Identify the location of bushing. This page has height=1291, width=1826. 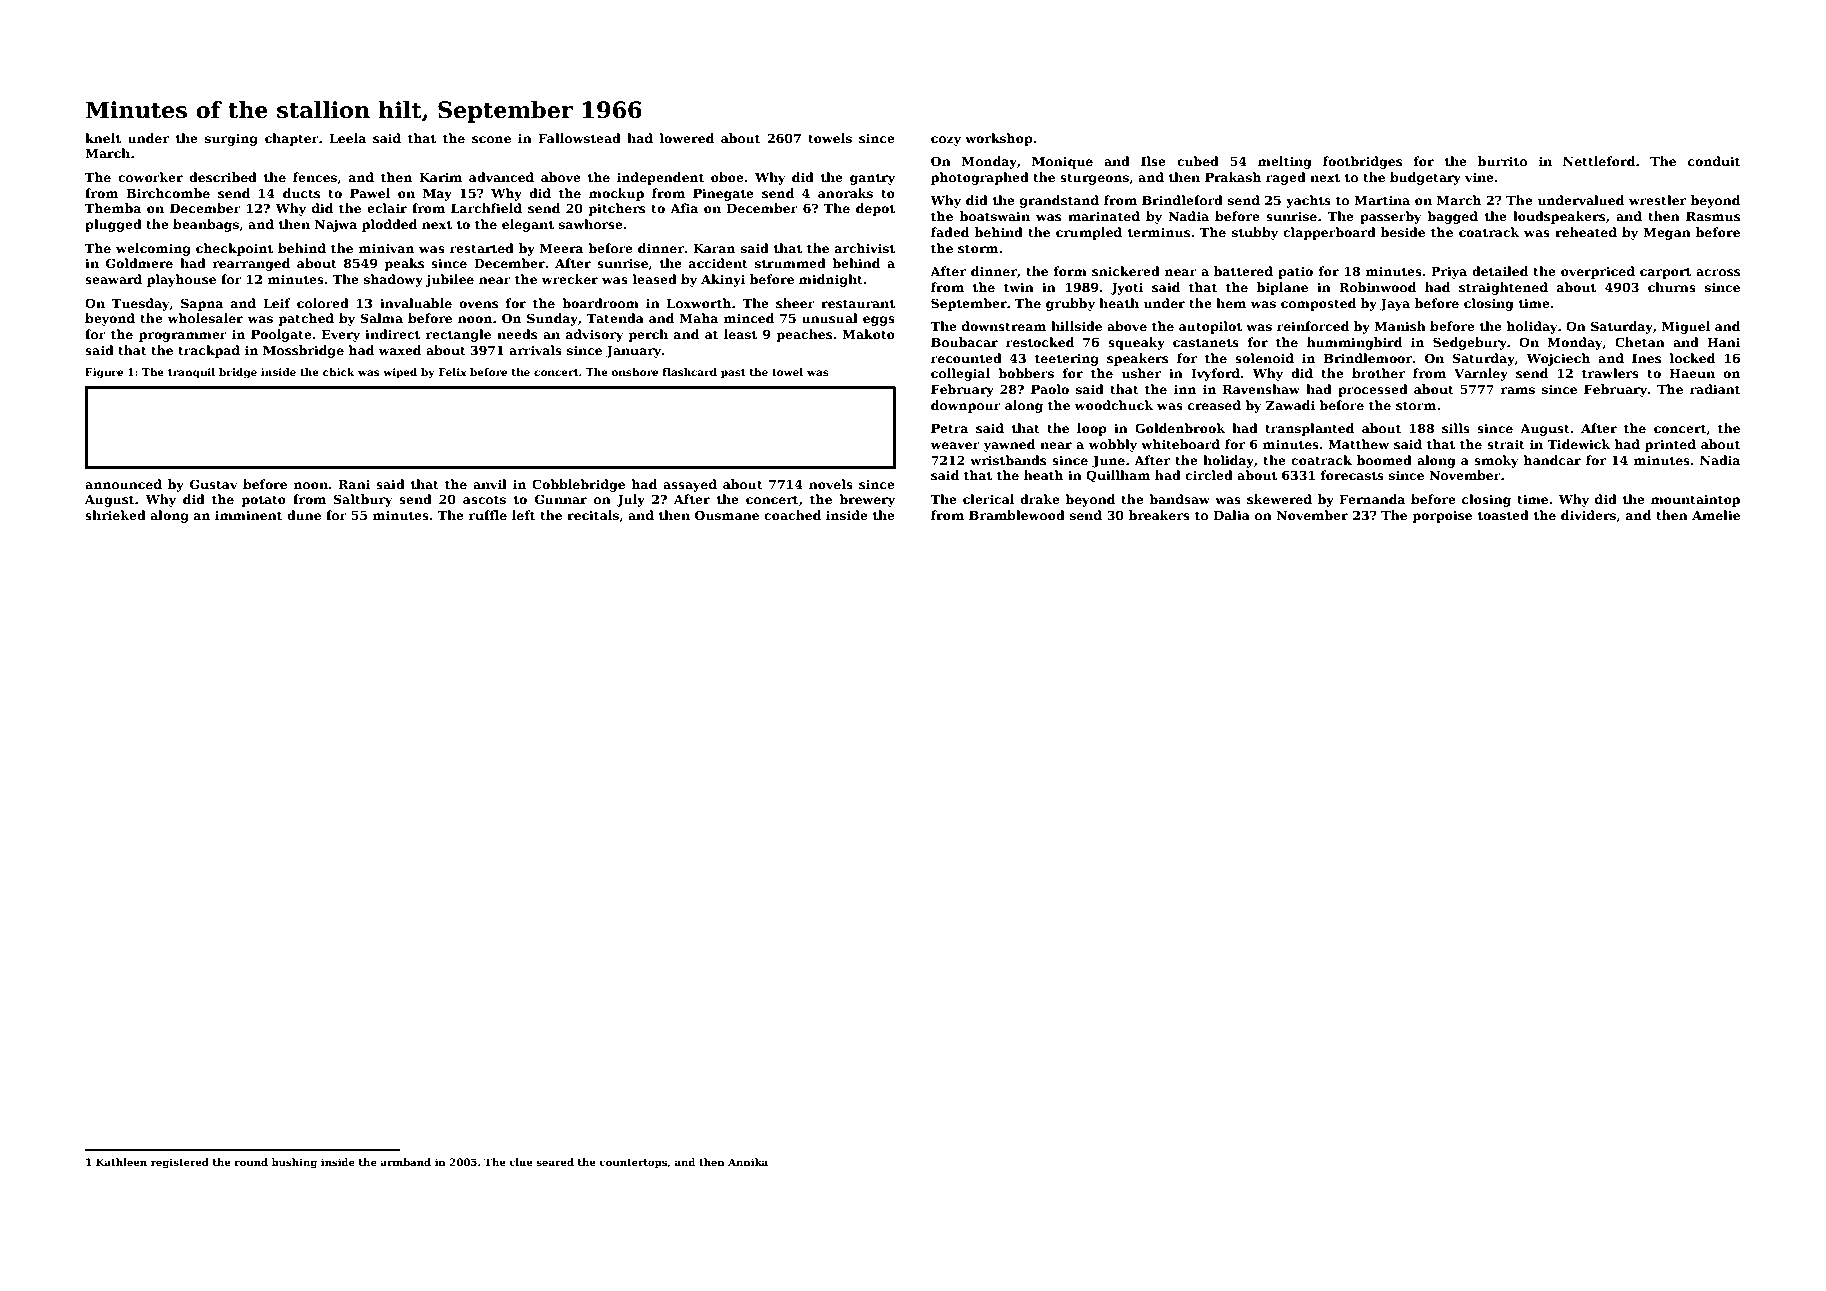
(294, 1163).
